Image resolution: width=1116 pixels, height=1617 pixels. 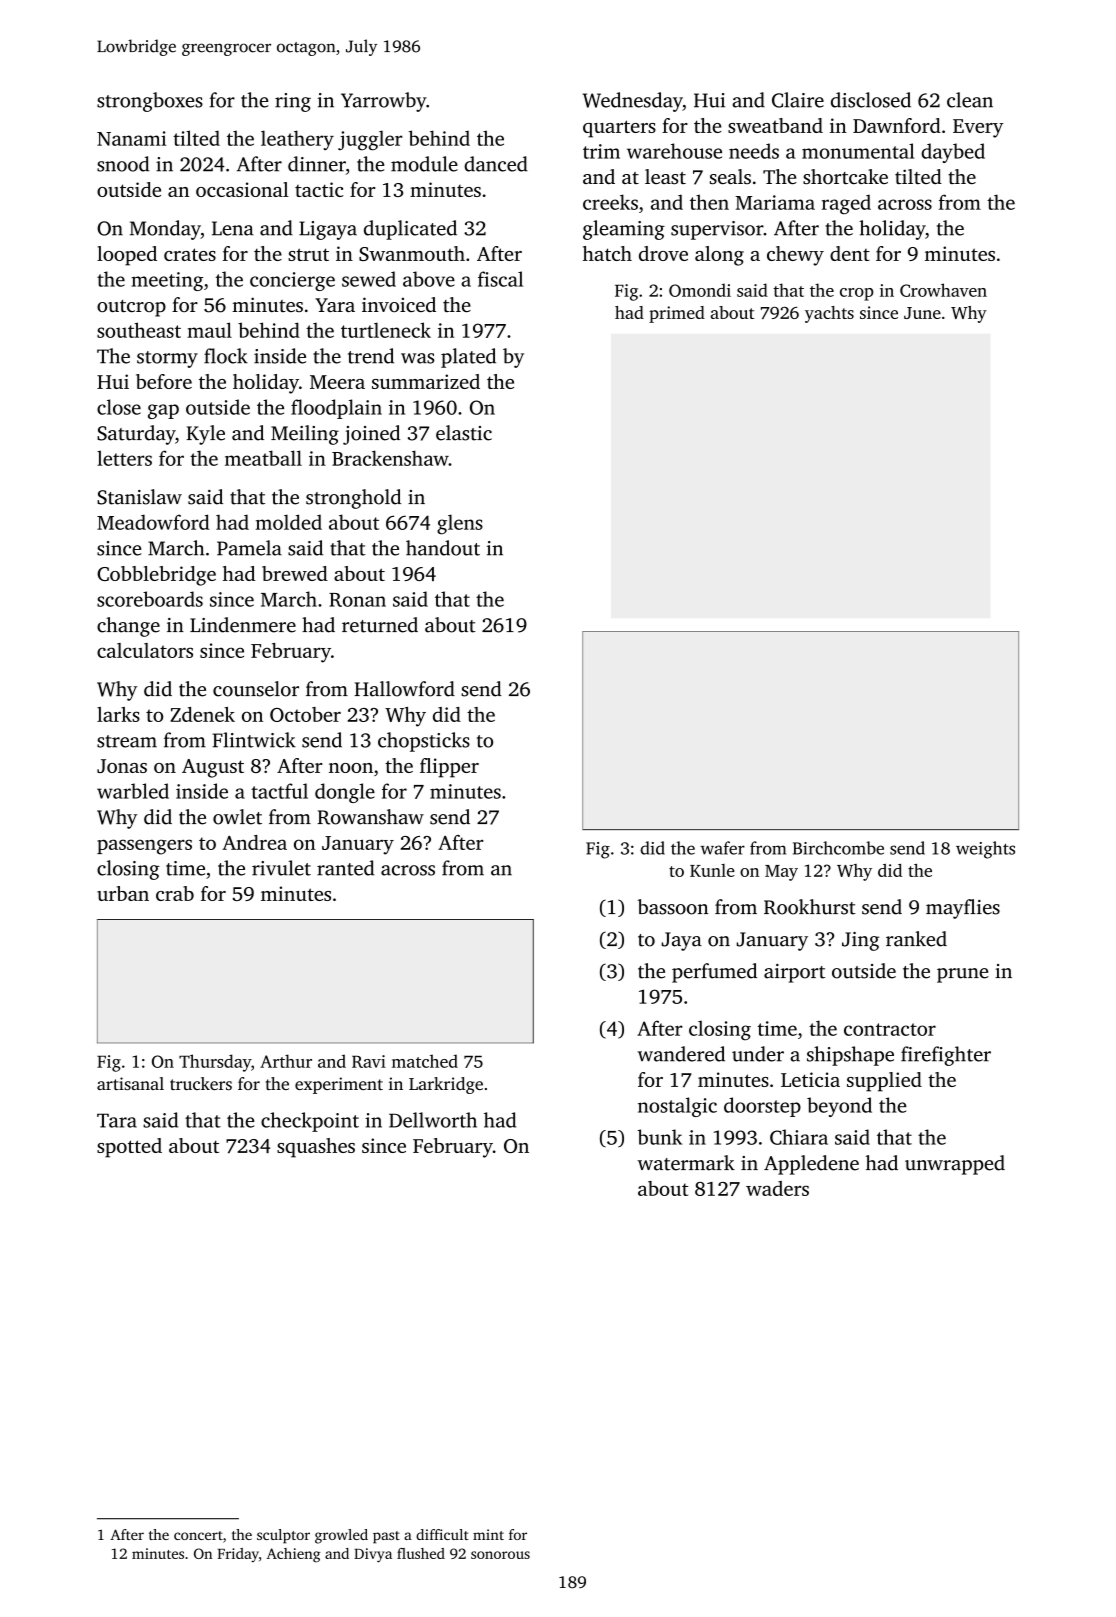 I want to click on June, so click(x=922, y=313).
